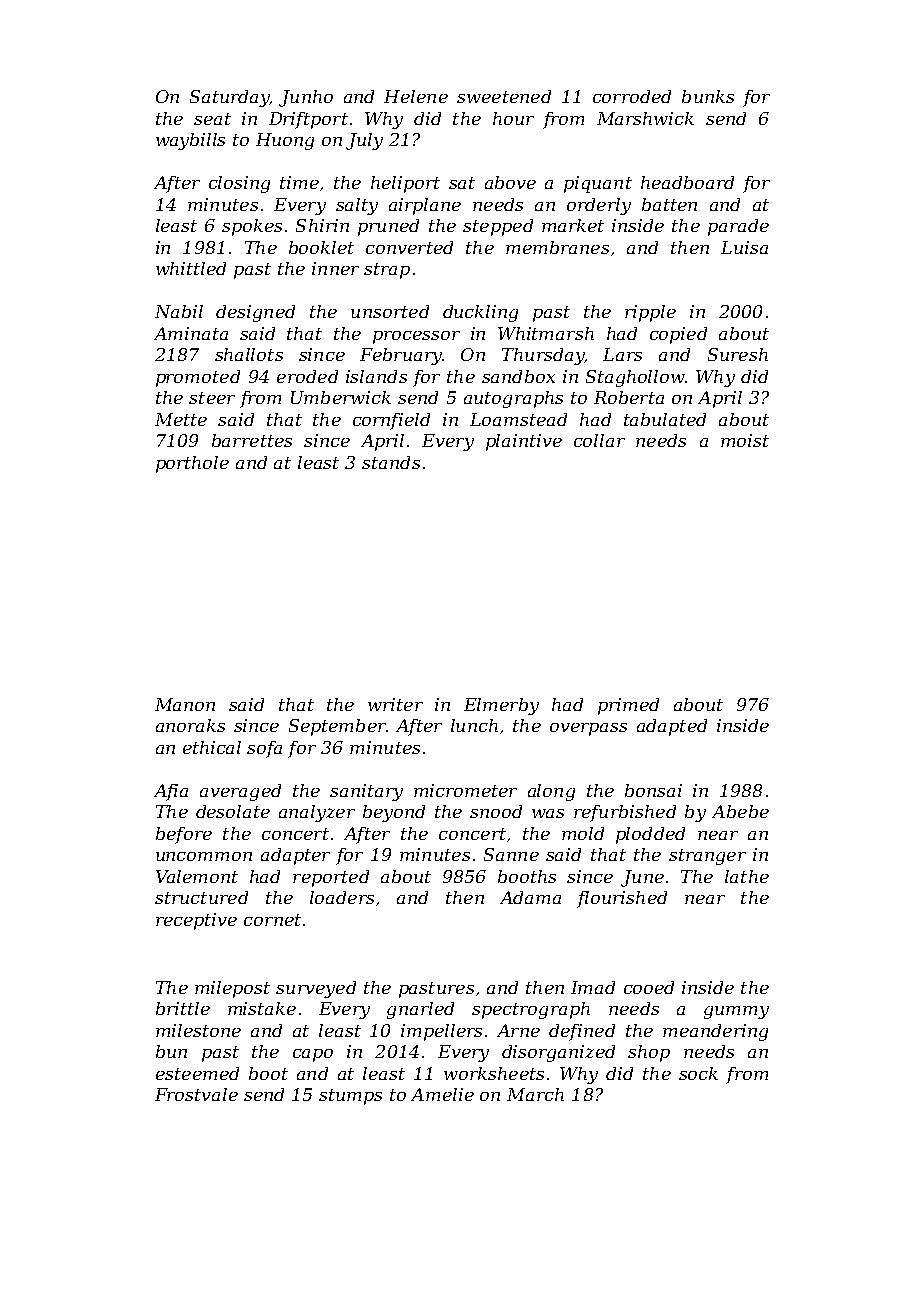 The width and height of the screenshot is (924, 1311). Describe the element at coordinates (494, 1073) in the screenshot. I see `worksheets` at that location.
